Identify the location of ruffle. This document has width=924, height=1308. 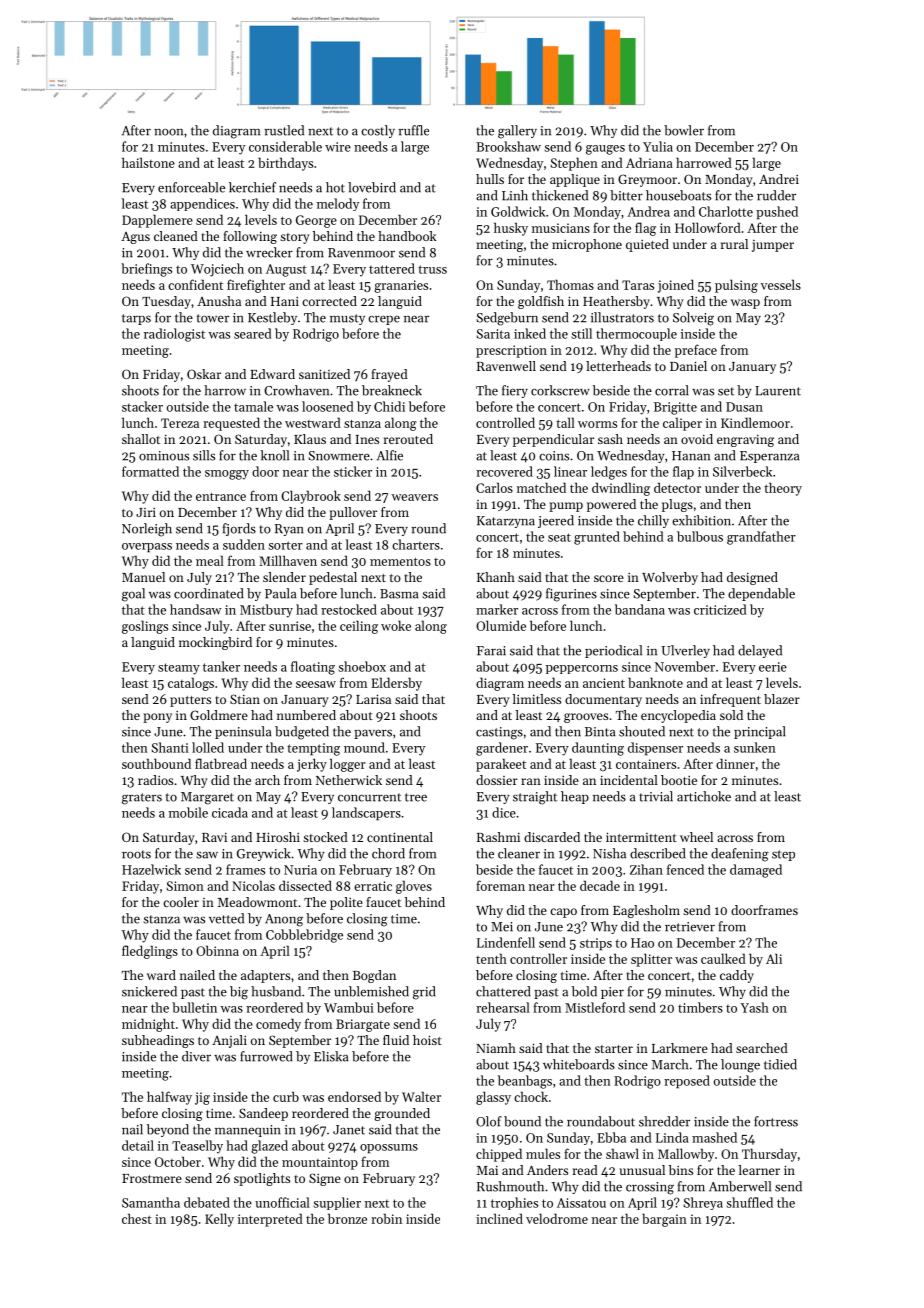
(413, 130).
